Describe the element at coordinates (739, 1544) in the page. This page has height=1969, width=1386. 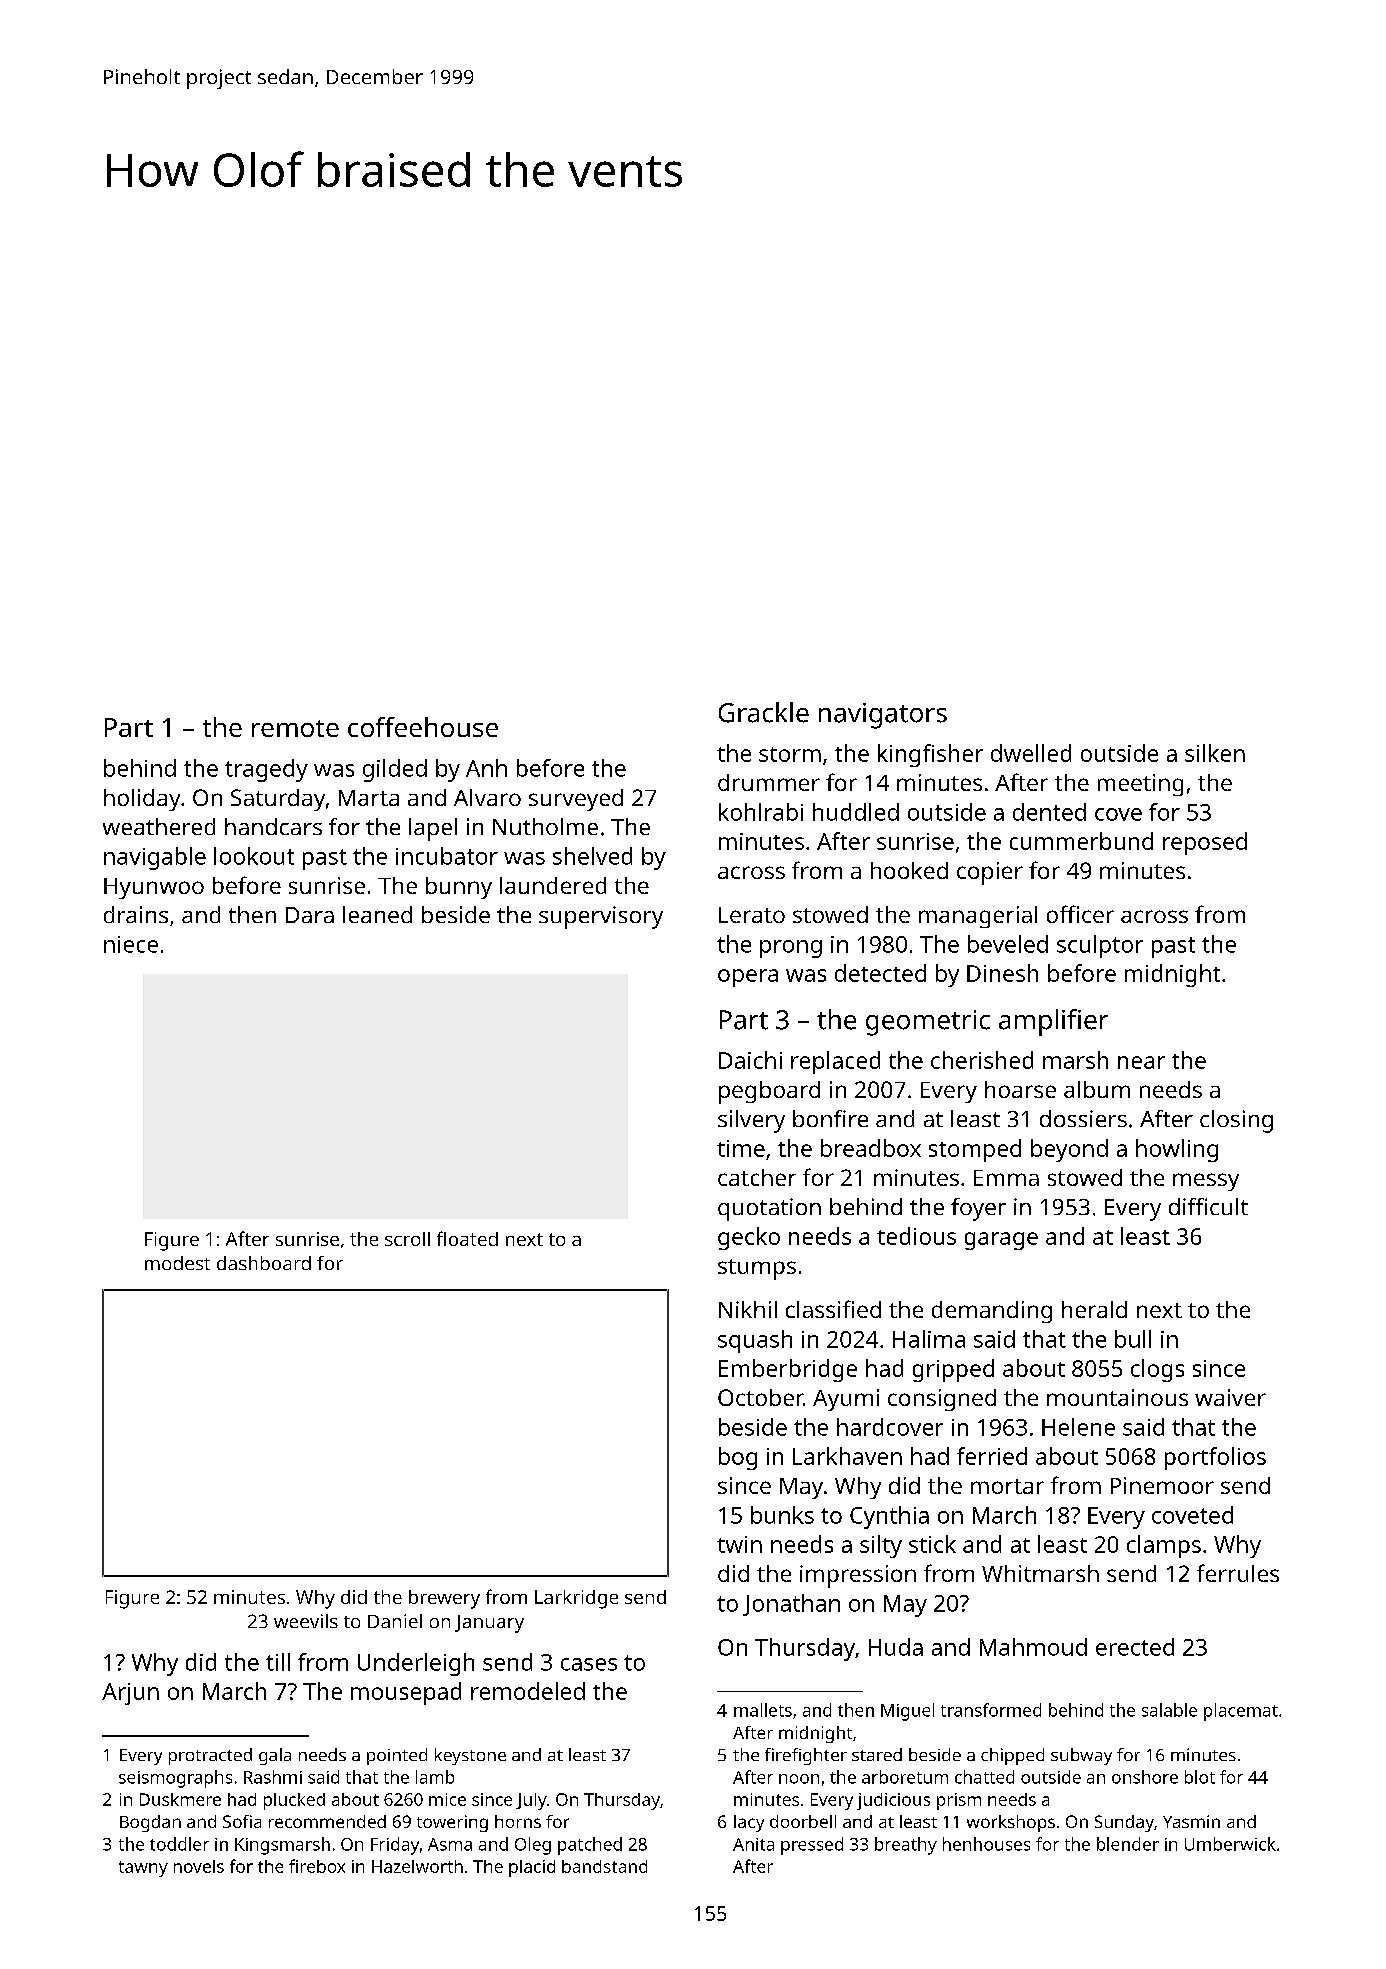
I see `twin` at that location.
